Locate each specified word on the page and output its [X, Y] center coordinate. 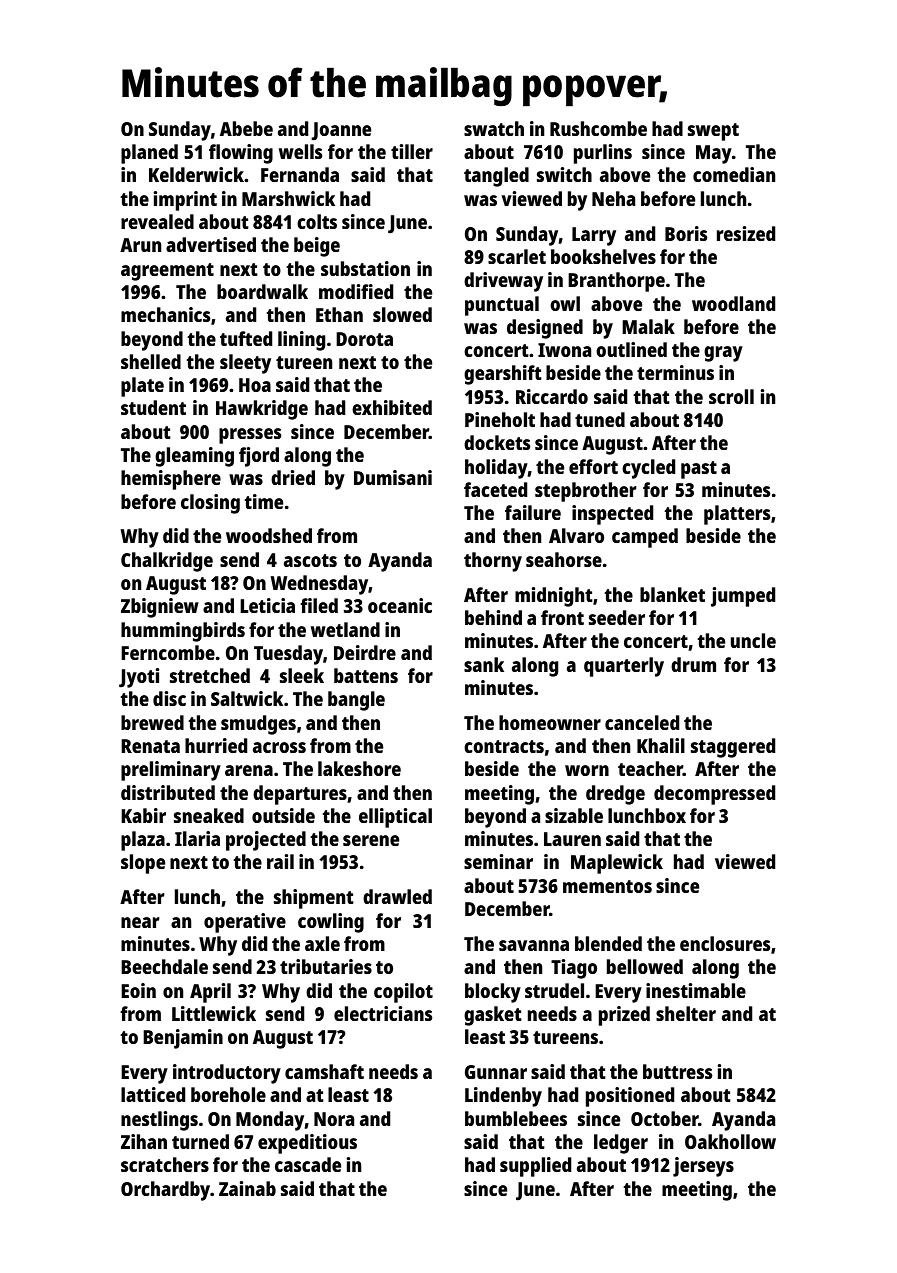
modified [356, 291]
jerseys [703, 1167]
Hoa [255, 385]
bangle [356, 701]
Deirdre [365, 652]
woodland [733, 303]
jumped [743, 597]
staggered [733, 748]
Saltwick [247, 698]
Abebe [246, 128]
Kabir [143, 815]
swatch [494, 128]
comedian [734, 174]
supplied [535, 1167]
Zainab [247, 1188]
